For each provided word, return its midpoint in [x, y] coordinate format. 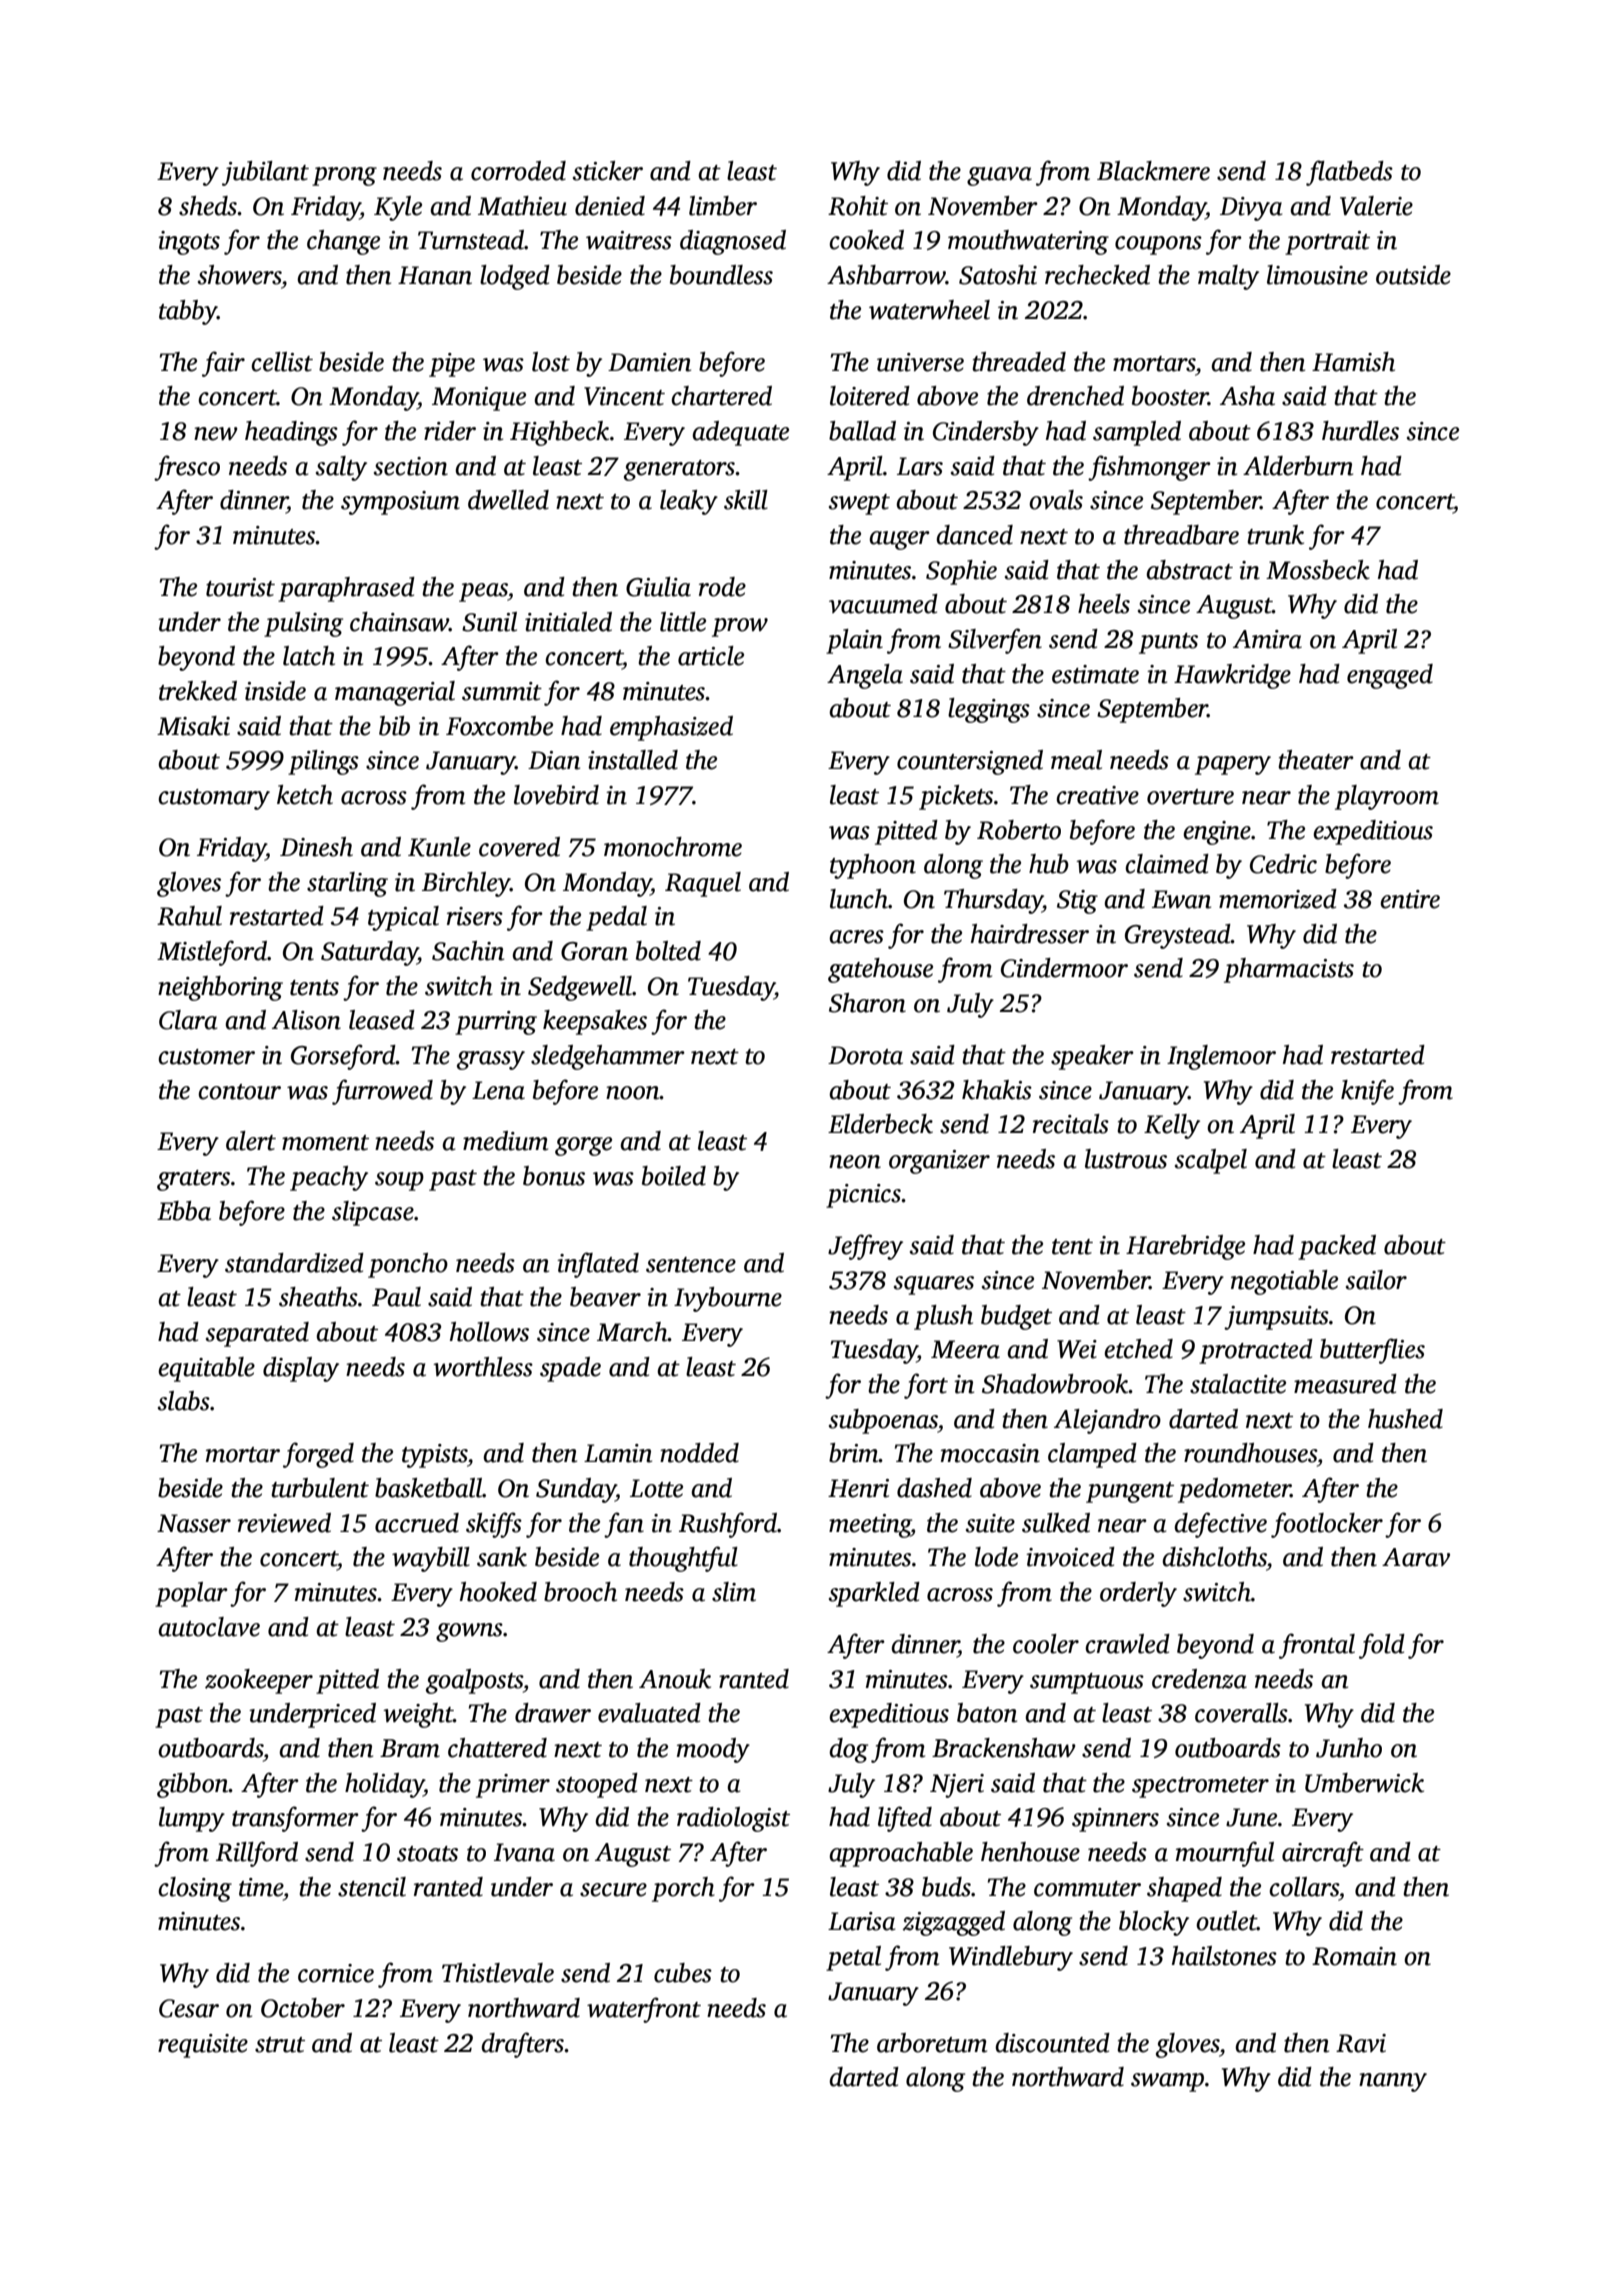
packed [1337, 1247]
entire [1410, 899]
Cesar [189, 2008]
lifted [905, 1819]
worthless [483, 1367]
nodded [699, 1453]
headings [291, 433]
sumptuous [1087, 1683]
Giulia [658, 587]
